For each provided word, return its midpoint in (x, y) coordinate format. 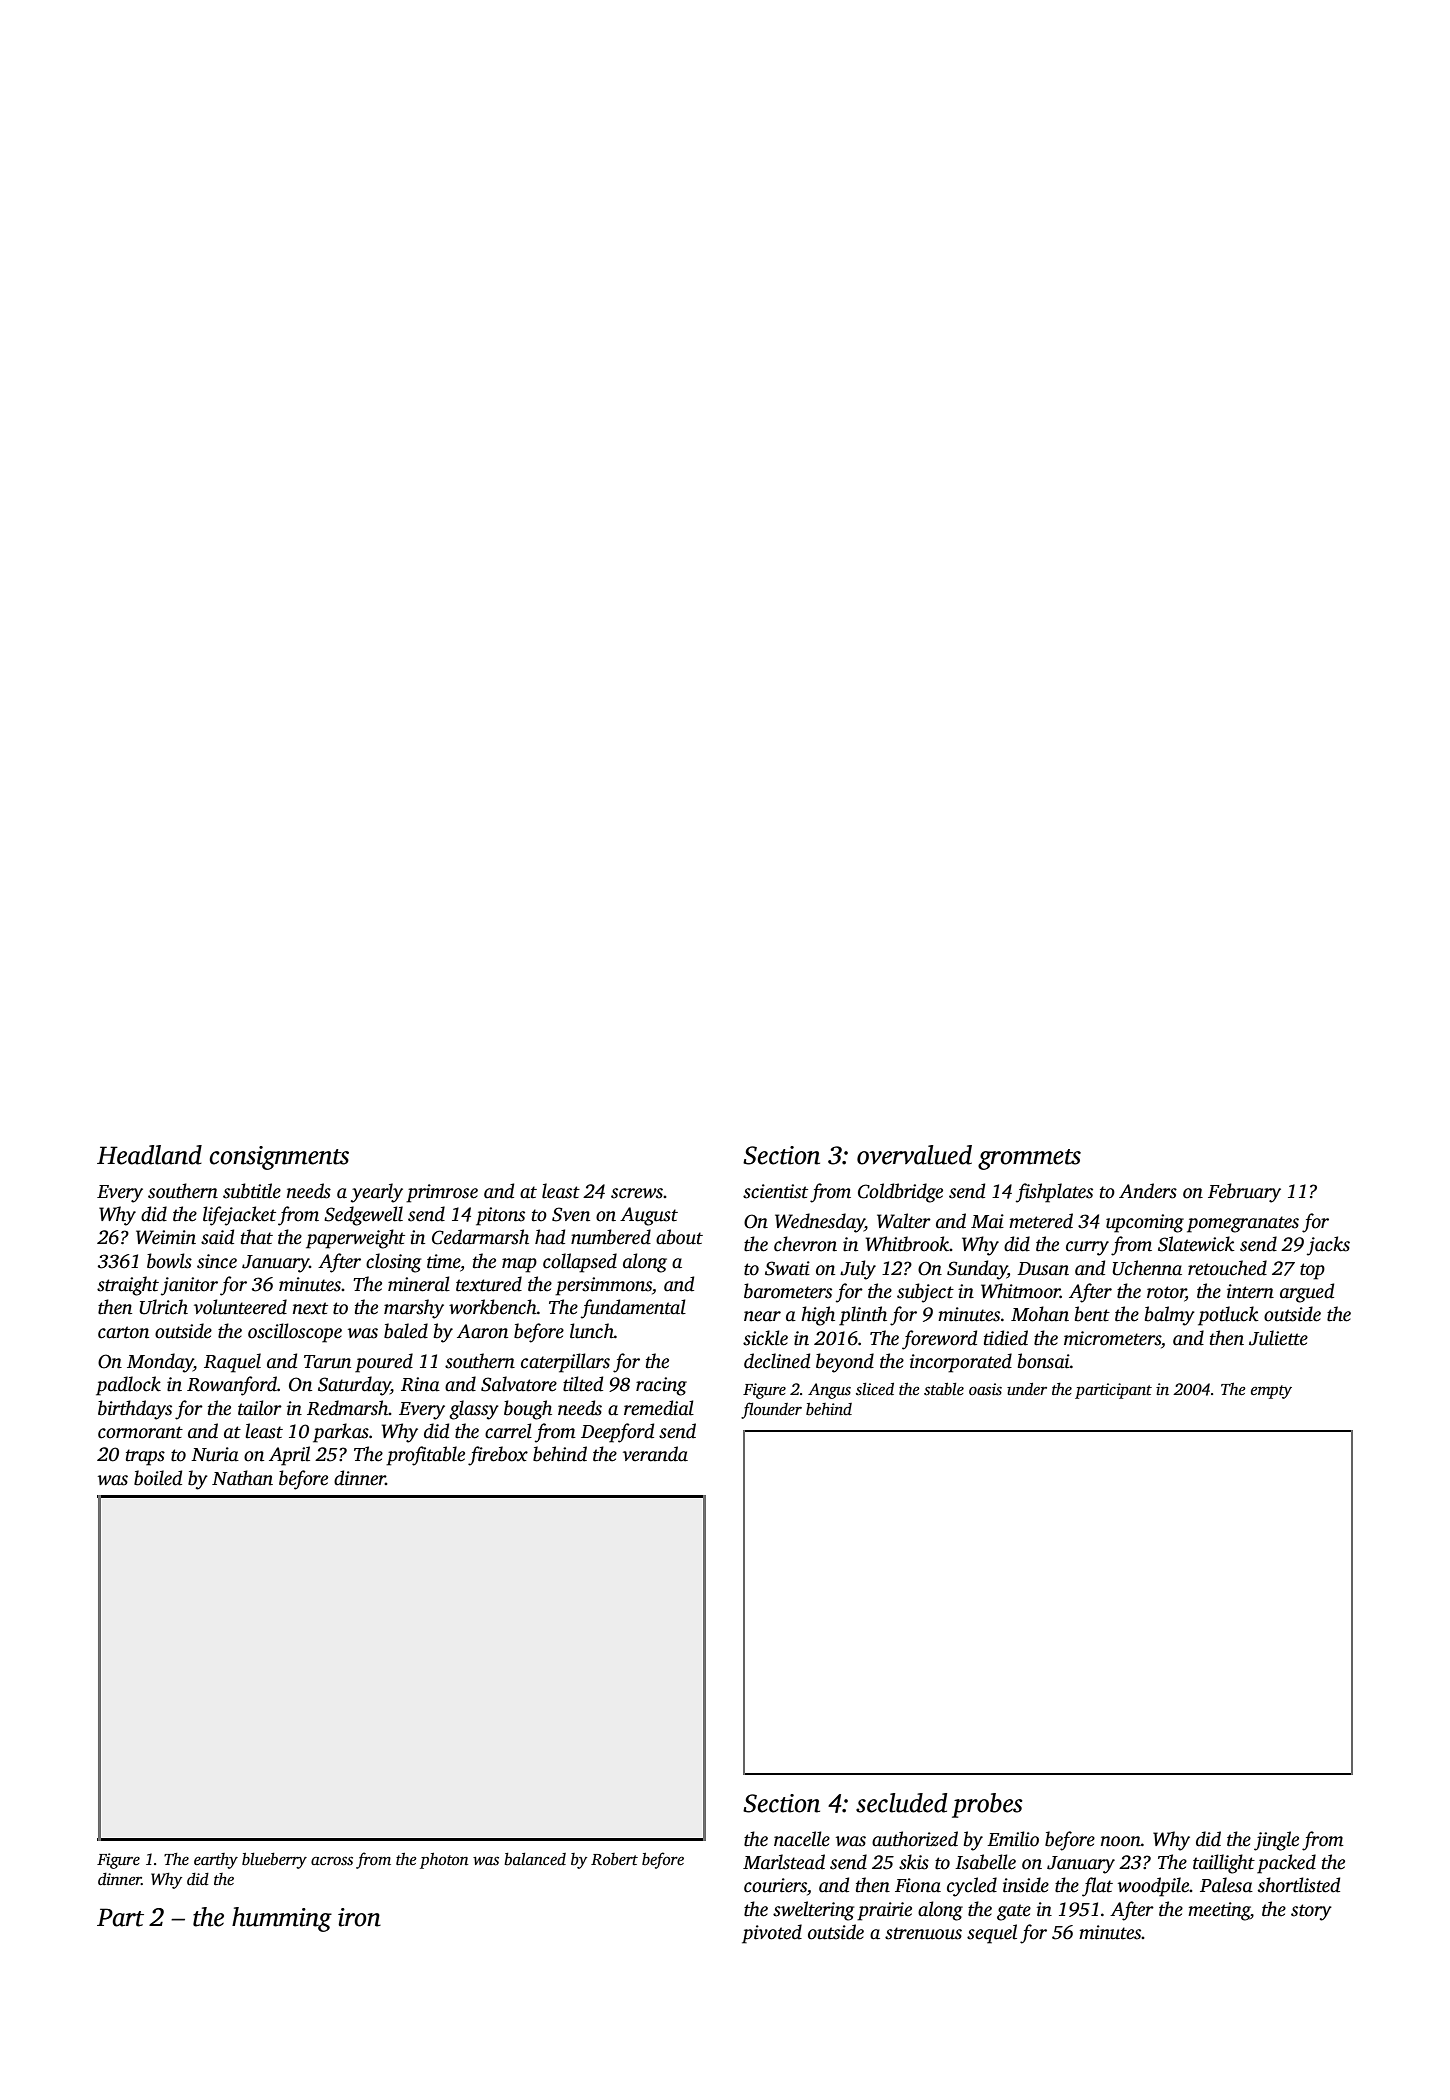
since (217, 1261)
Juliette (1278, 1338)
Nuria (215, 1454)
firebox (498, 1456)
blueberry (274, 1861)
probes (987, 1805)
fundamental (633, 1309)
